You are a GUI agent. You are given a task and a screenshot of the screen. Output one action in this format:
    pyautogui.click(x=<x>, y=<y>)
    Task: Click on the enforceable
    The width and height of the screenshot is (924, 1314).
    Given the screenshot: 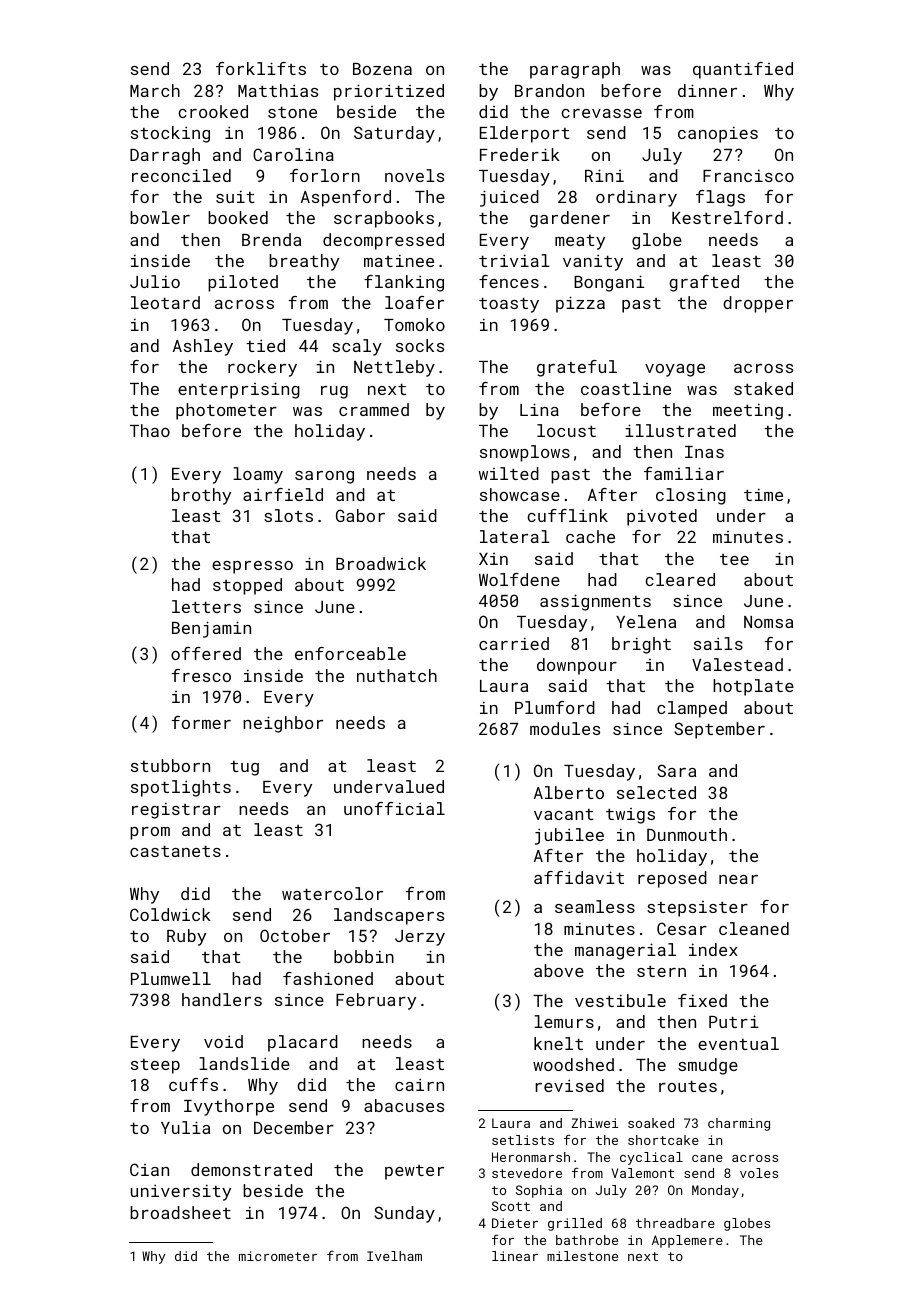 What is the action you would take?
    pyautogui.click(x=350, y=653)
